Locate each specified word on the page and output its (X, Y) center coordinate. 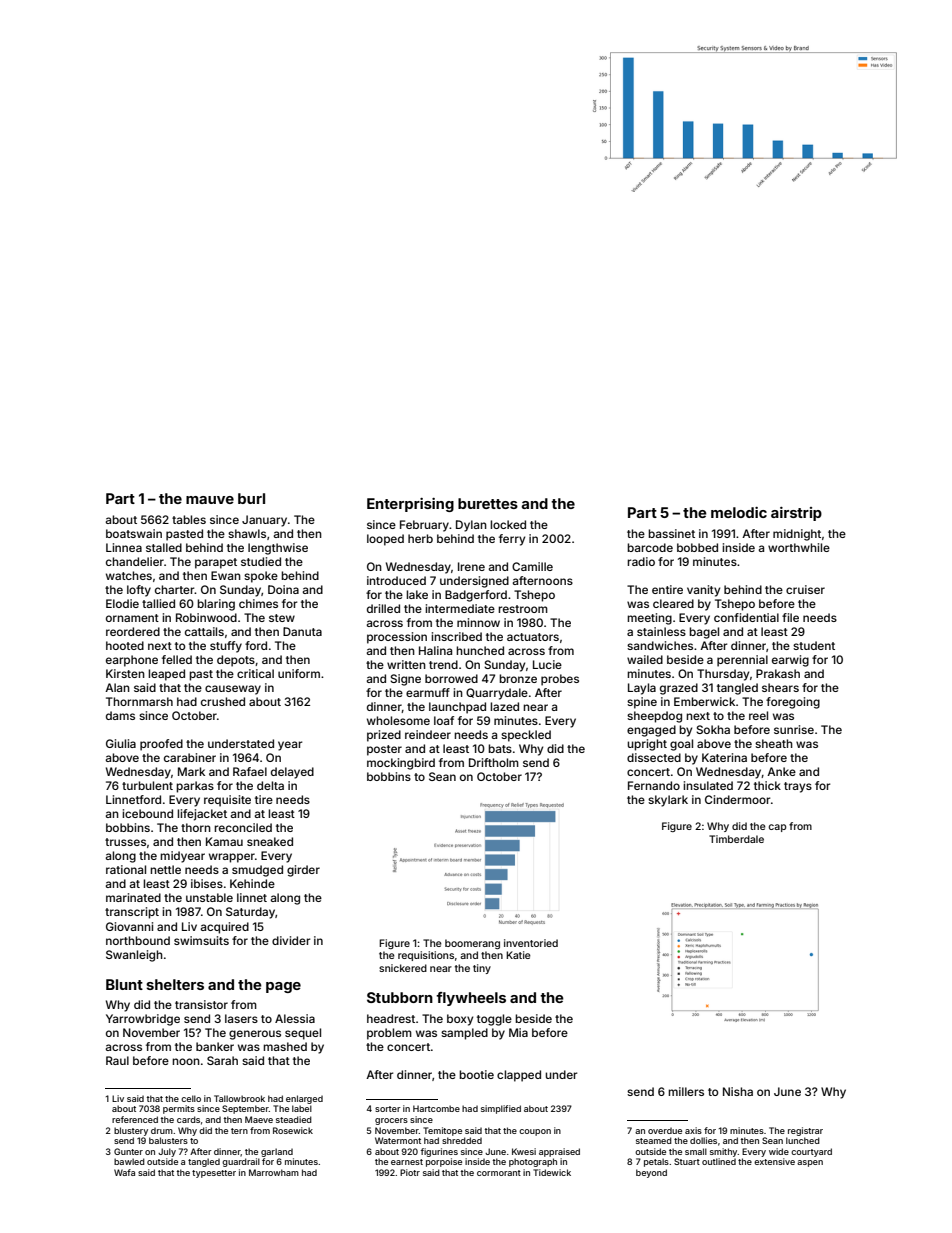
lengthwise (278, 549)
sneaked (270, 841)
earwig (790, 661)
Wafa (124, 1172)
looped (385, 540)
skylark (668, 801)
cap (777, 828)
